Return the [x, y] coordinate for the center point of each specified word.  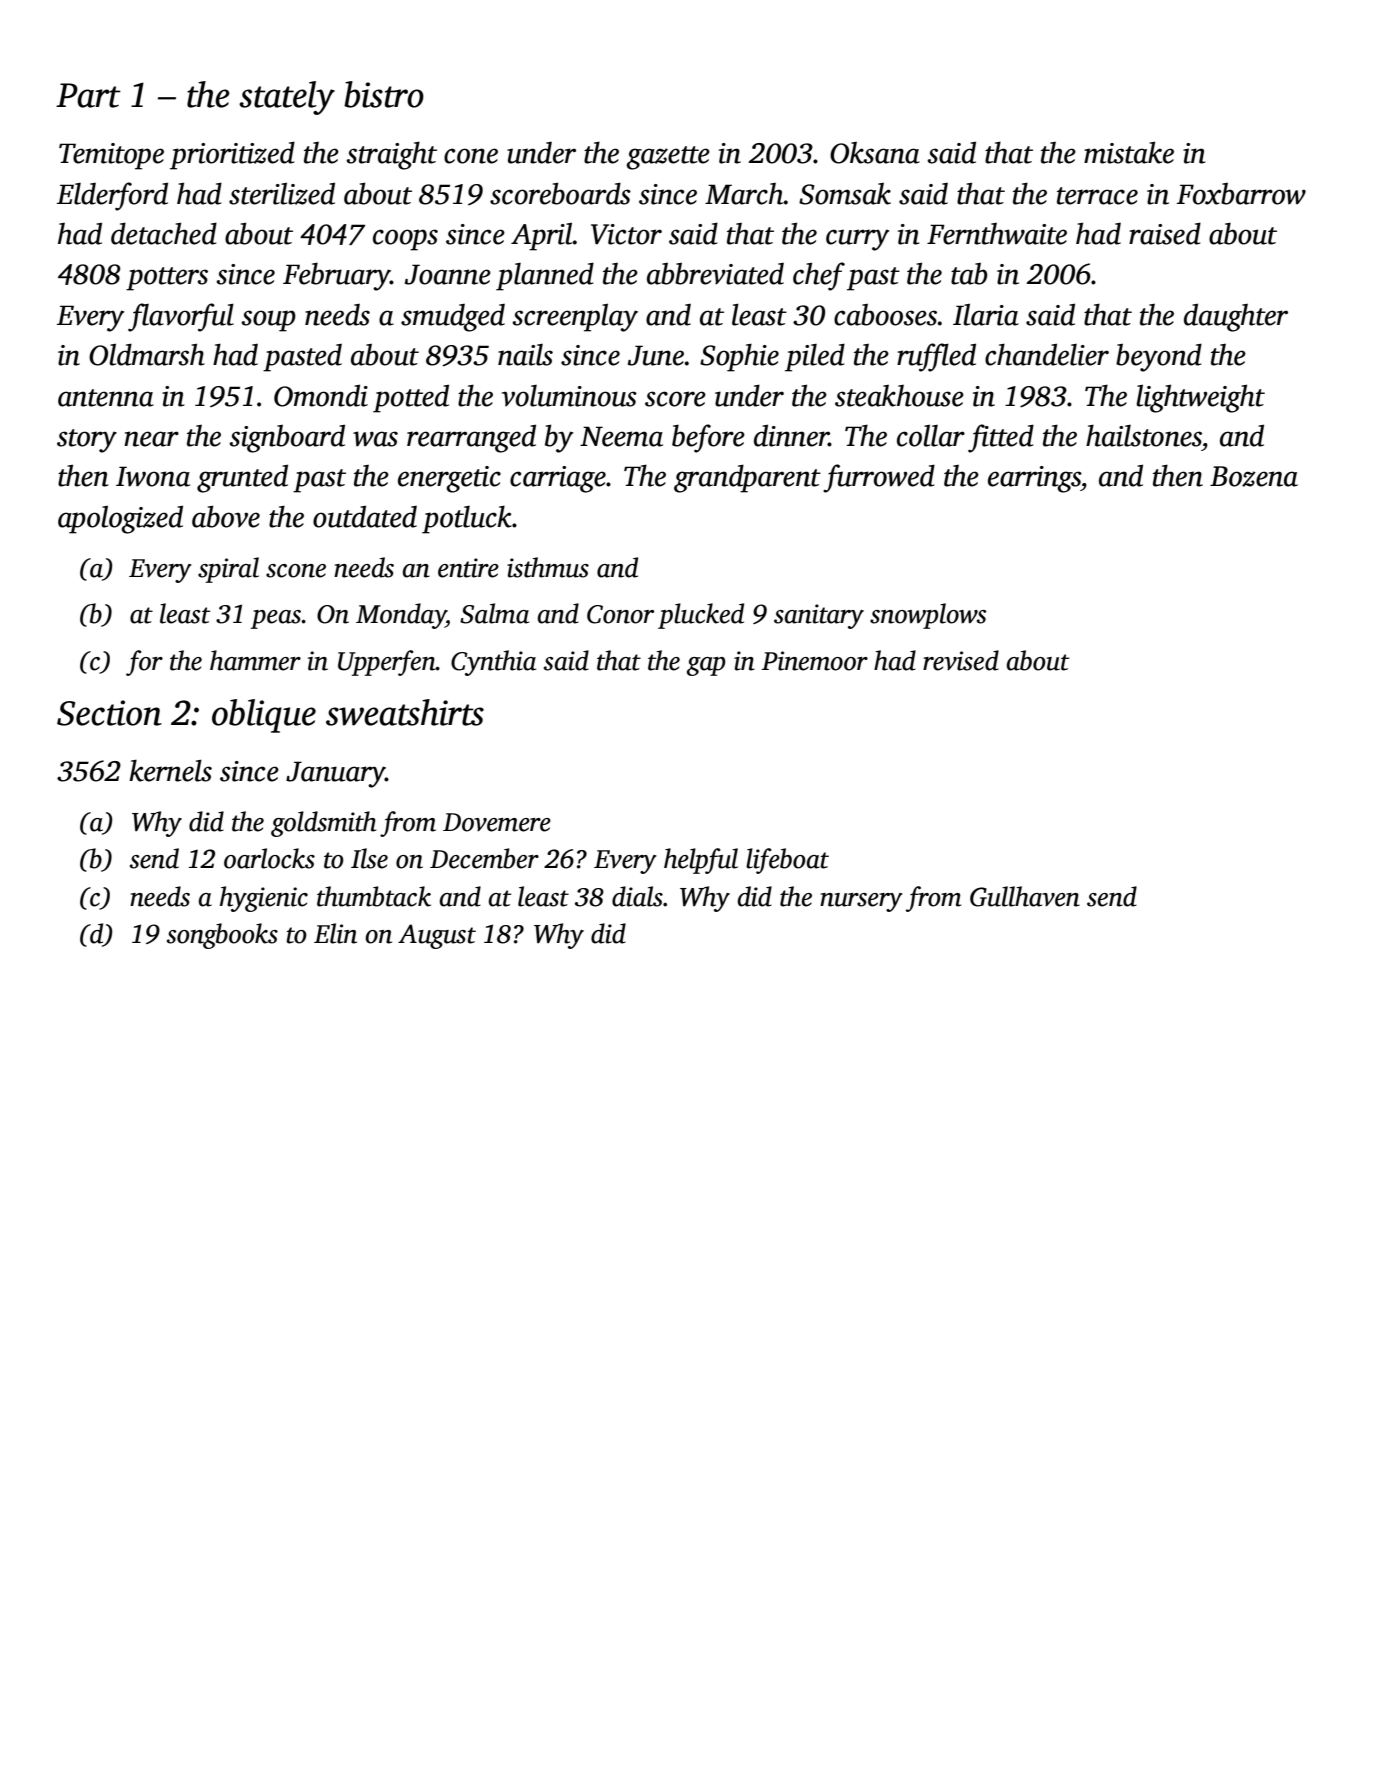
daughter [1236, 317]
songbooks [222, 936]
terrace [1097, 196]
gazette [668, 158]
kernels [170, 770]
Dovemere [497, 822]
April [542, 237]
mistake [1129, 152]
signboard [287, 438]
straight [391, 155]
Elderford [112, 196]
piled [815, 357]
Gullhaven [1025, 896]
